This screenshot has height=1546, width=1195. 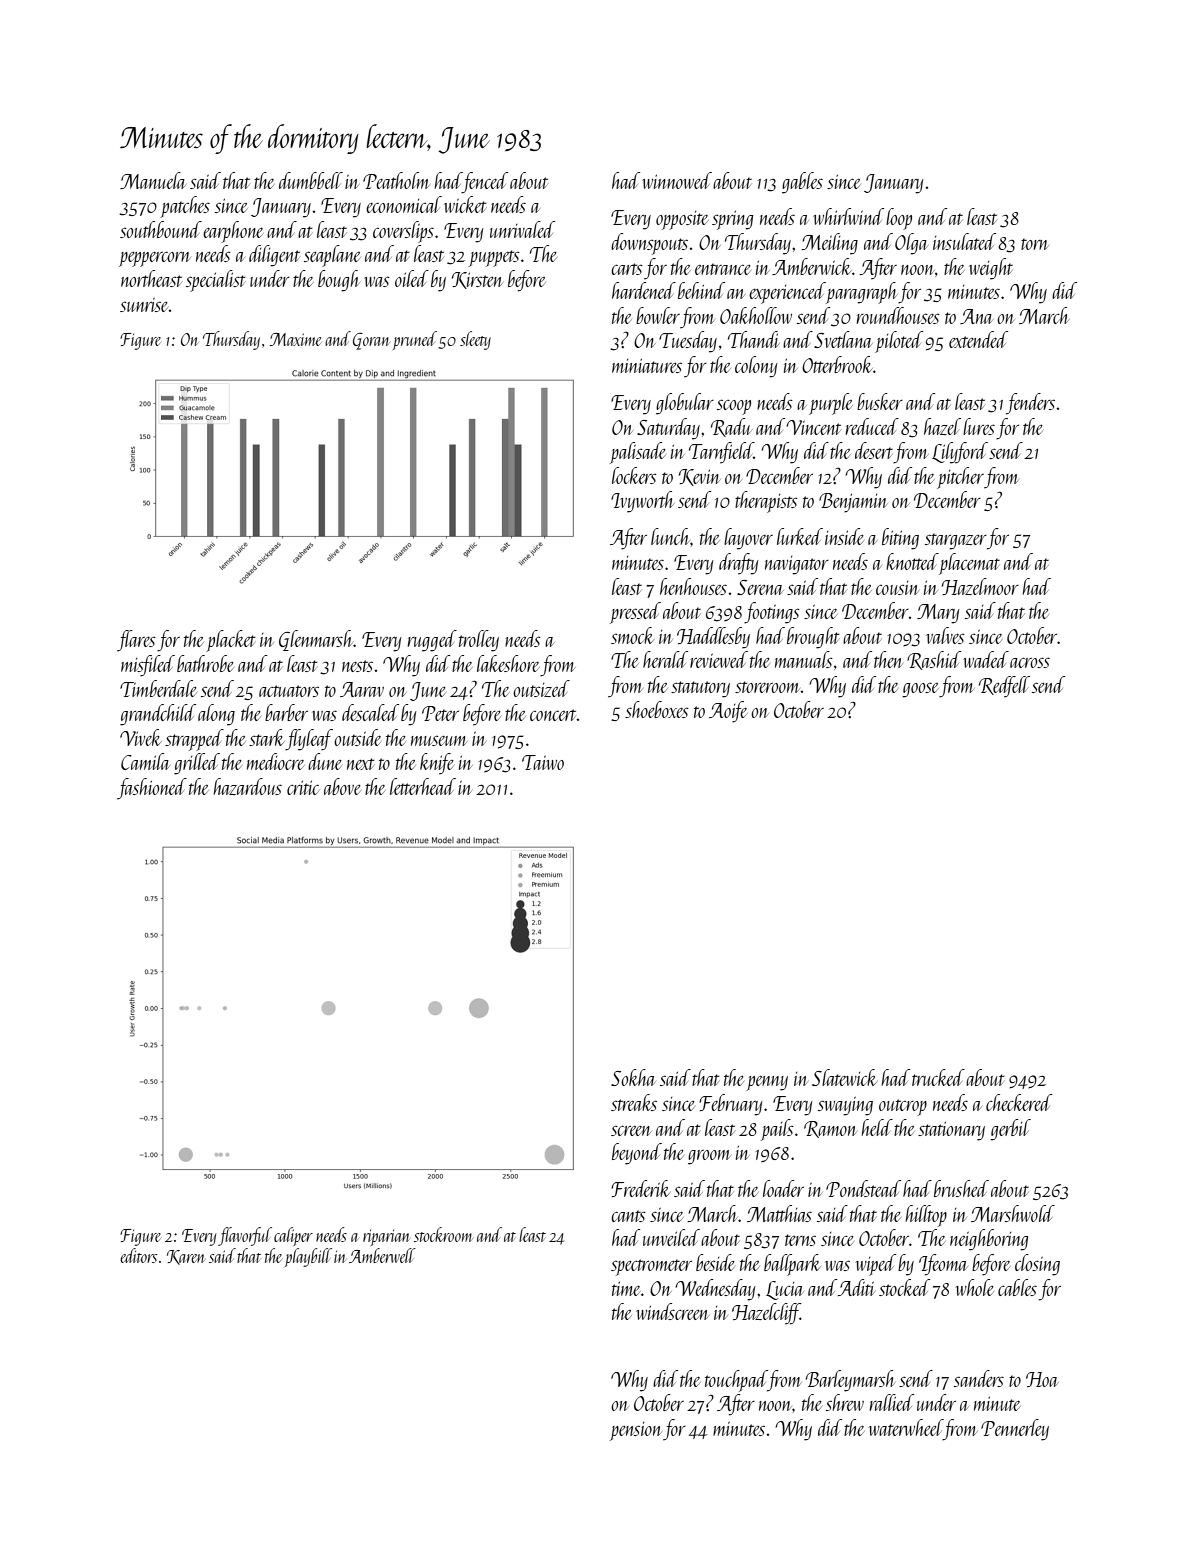 What do you see at coordinates (899, 342) in the screenshot?
I see `piloted` at bounding box center [899, 342].
